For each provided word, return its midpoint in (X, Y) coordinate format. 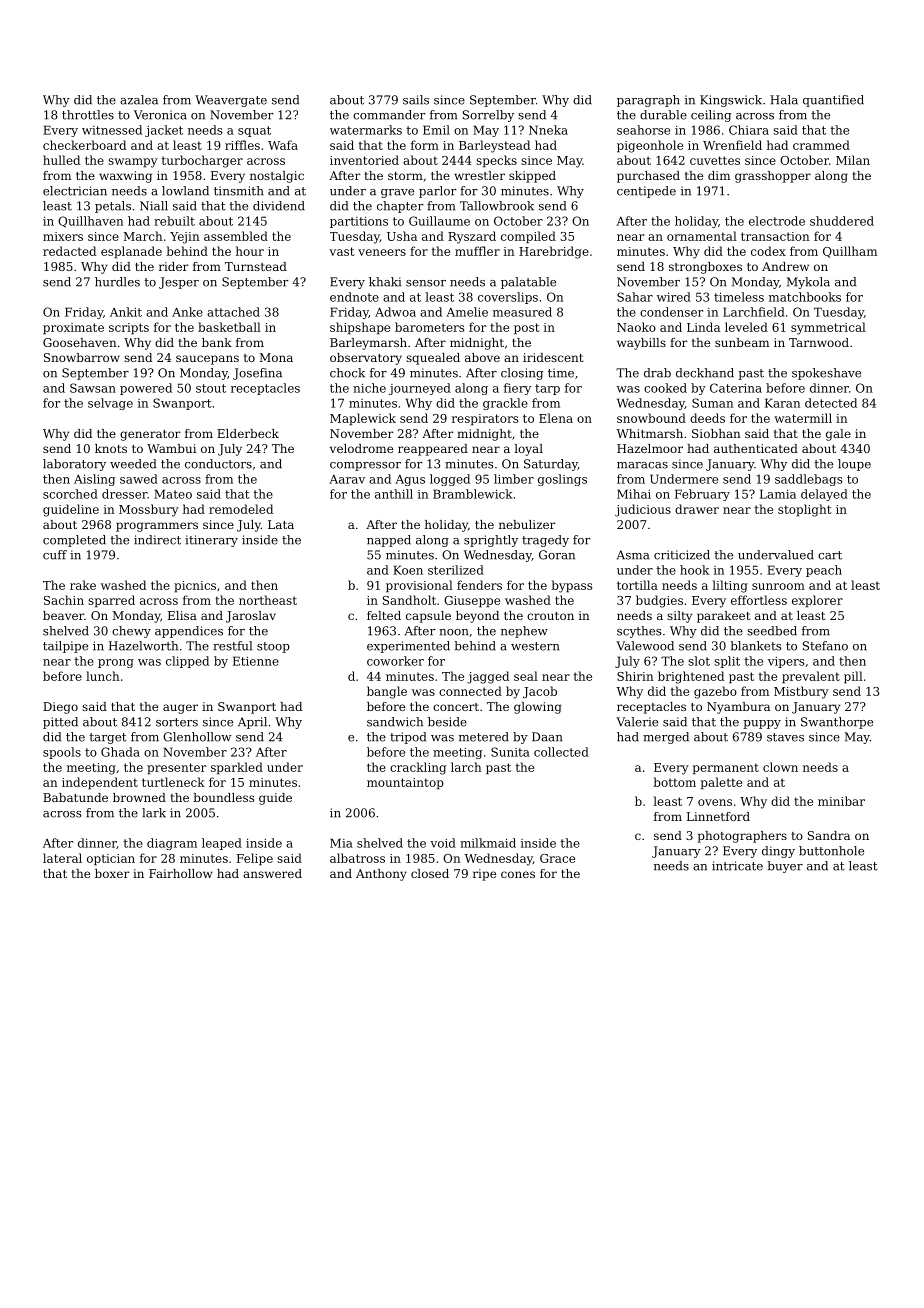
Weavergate (231, 101)
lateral (62, 858)
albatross (357, 858)
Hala (784, 100)
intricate (737, 866)
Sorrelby (488, 116)
